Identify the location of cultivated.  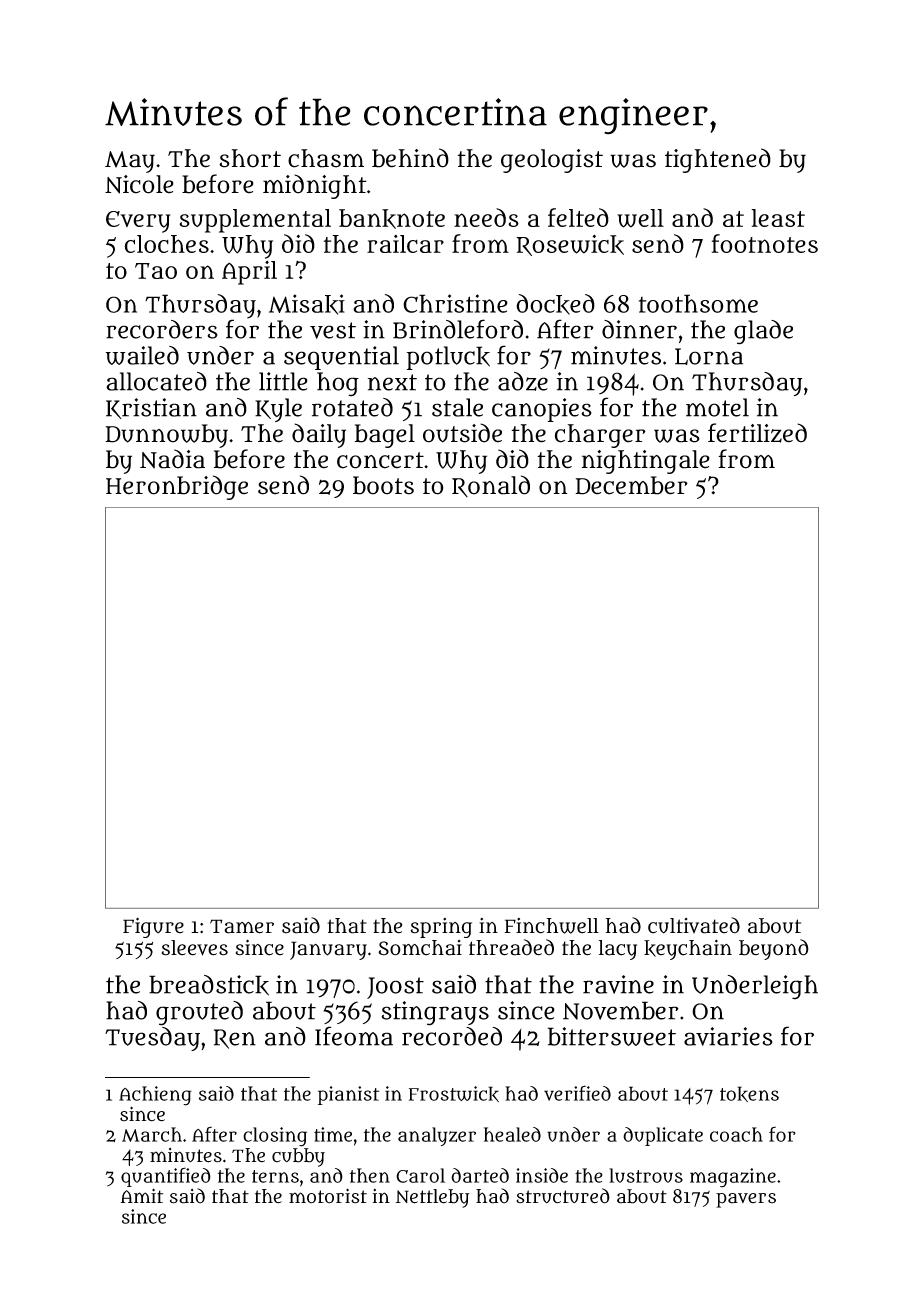
(694, 925).
